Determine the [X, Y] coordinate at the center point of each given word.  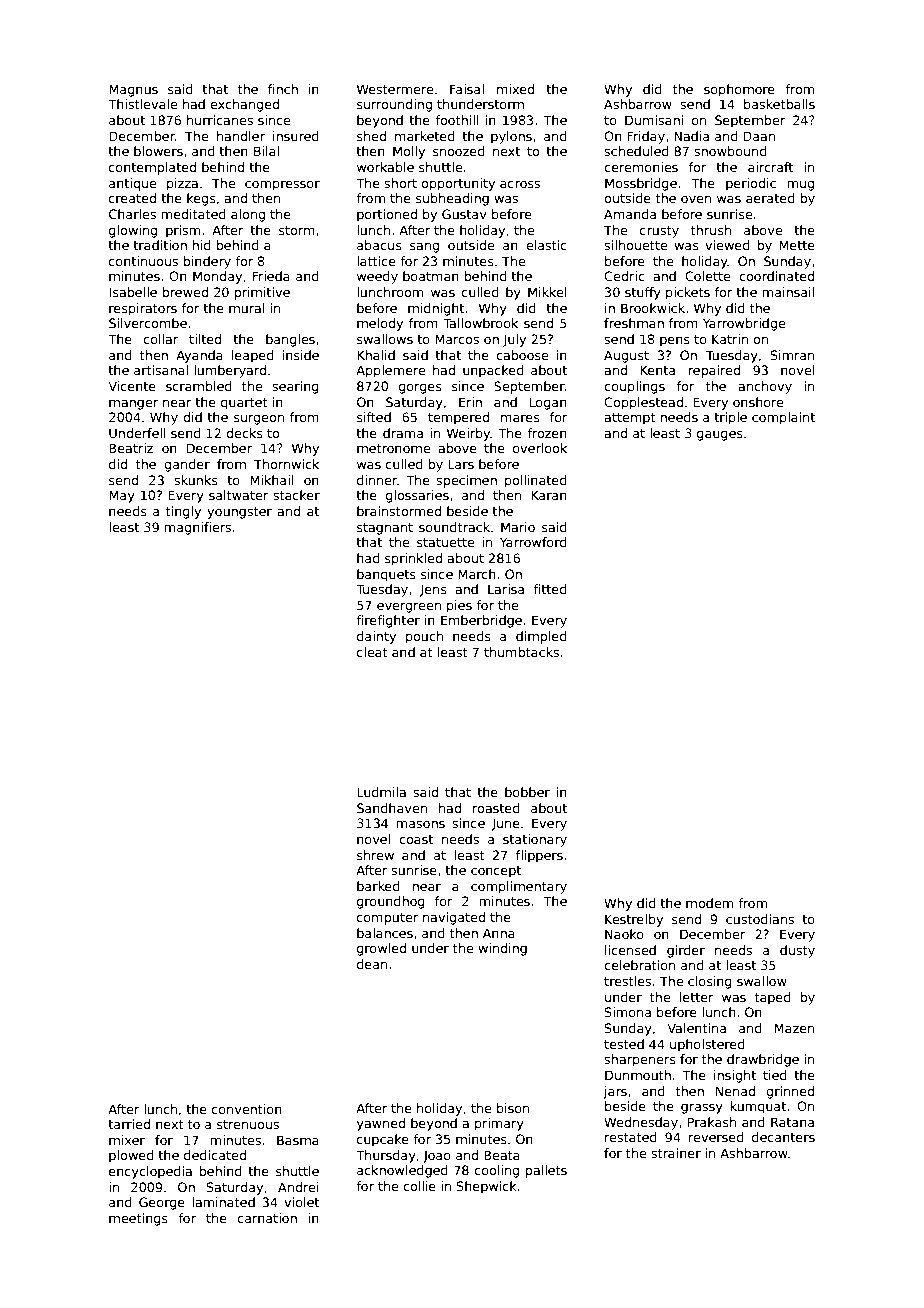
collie [419, 1186]
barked [378, 886]
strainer [676, 1153]
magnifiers [197, 528]
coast [416, 839]
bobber [527, 792]
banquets [386, 575]
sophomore [739, 90]
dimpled [541, 637]
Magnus [133, 90]
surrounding [394, 105]
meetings [138, 1219]
